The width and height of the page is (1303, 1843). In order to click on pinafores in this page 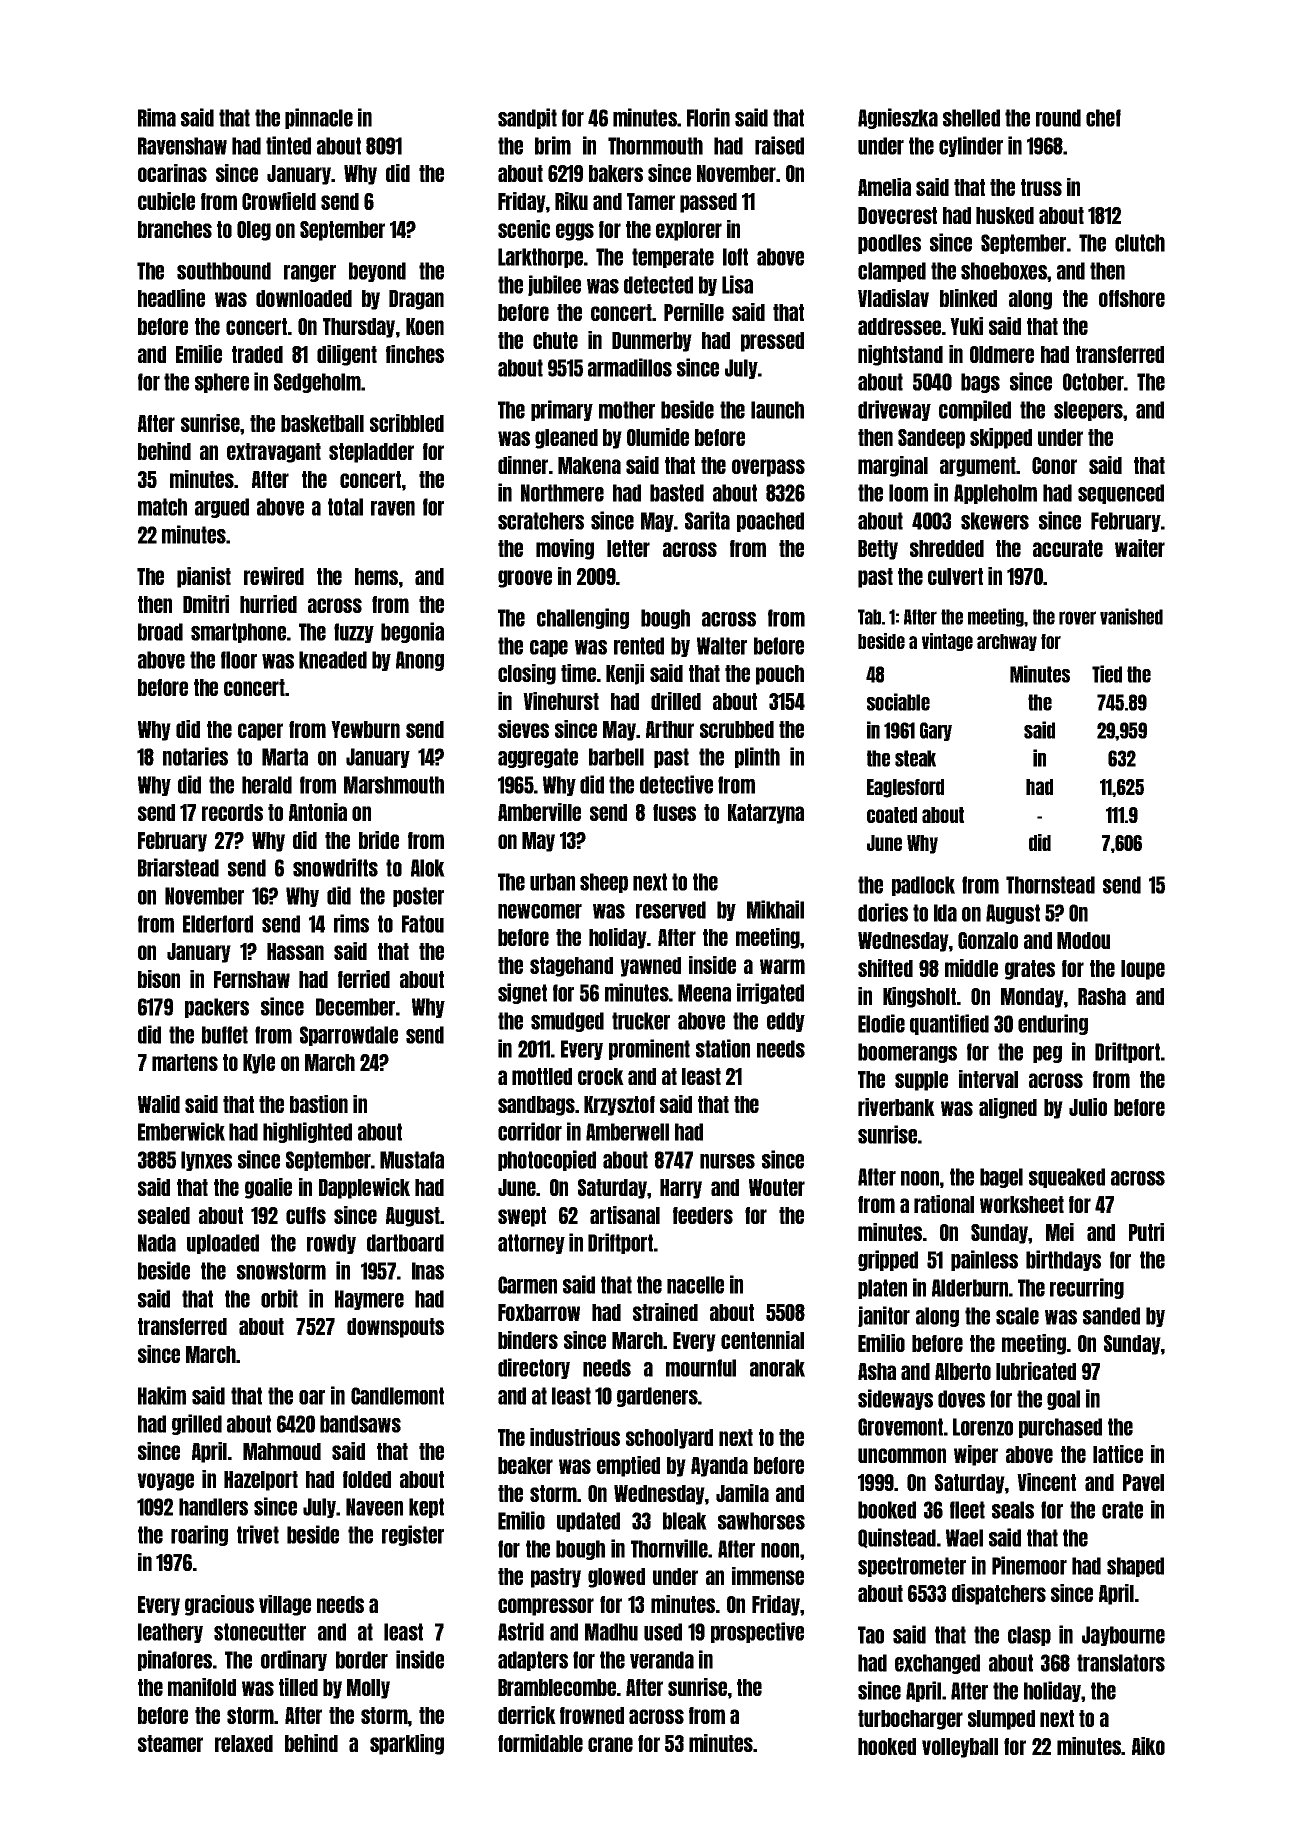, I will do `click(175, 1660)`.
